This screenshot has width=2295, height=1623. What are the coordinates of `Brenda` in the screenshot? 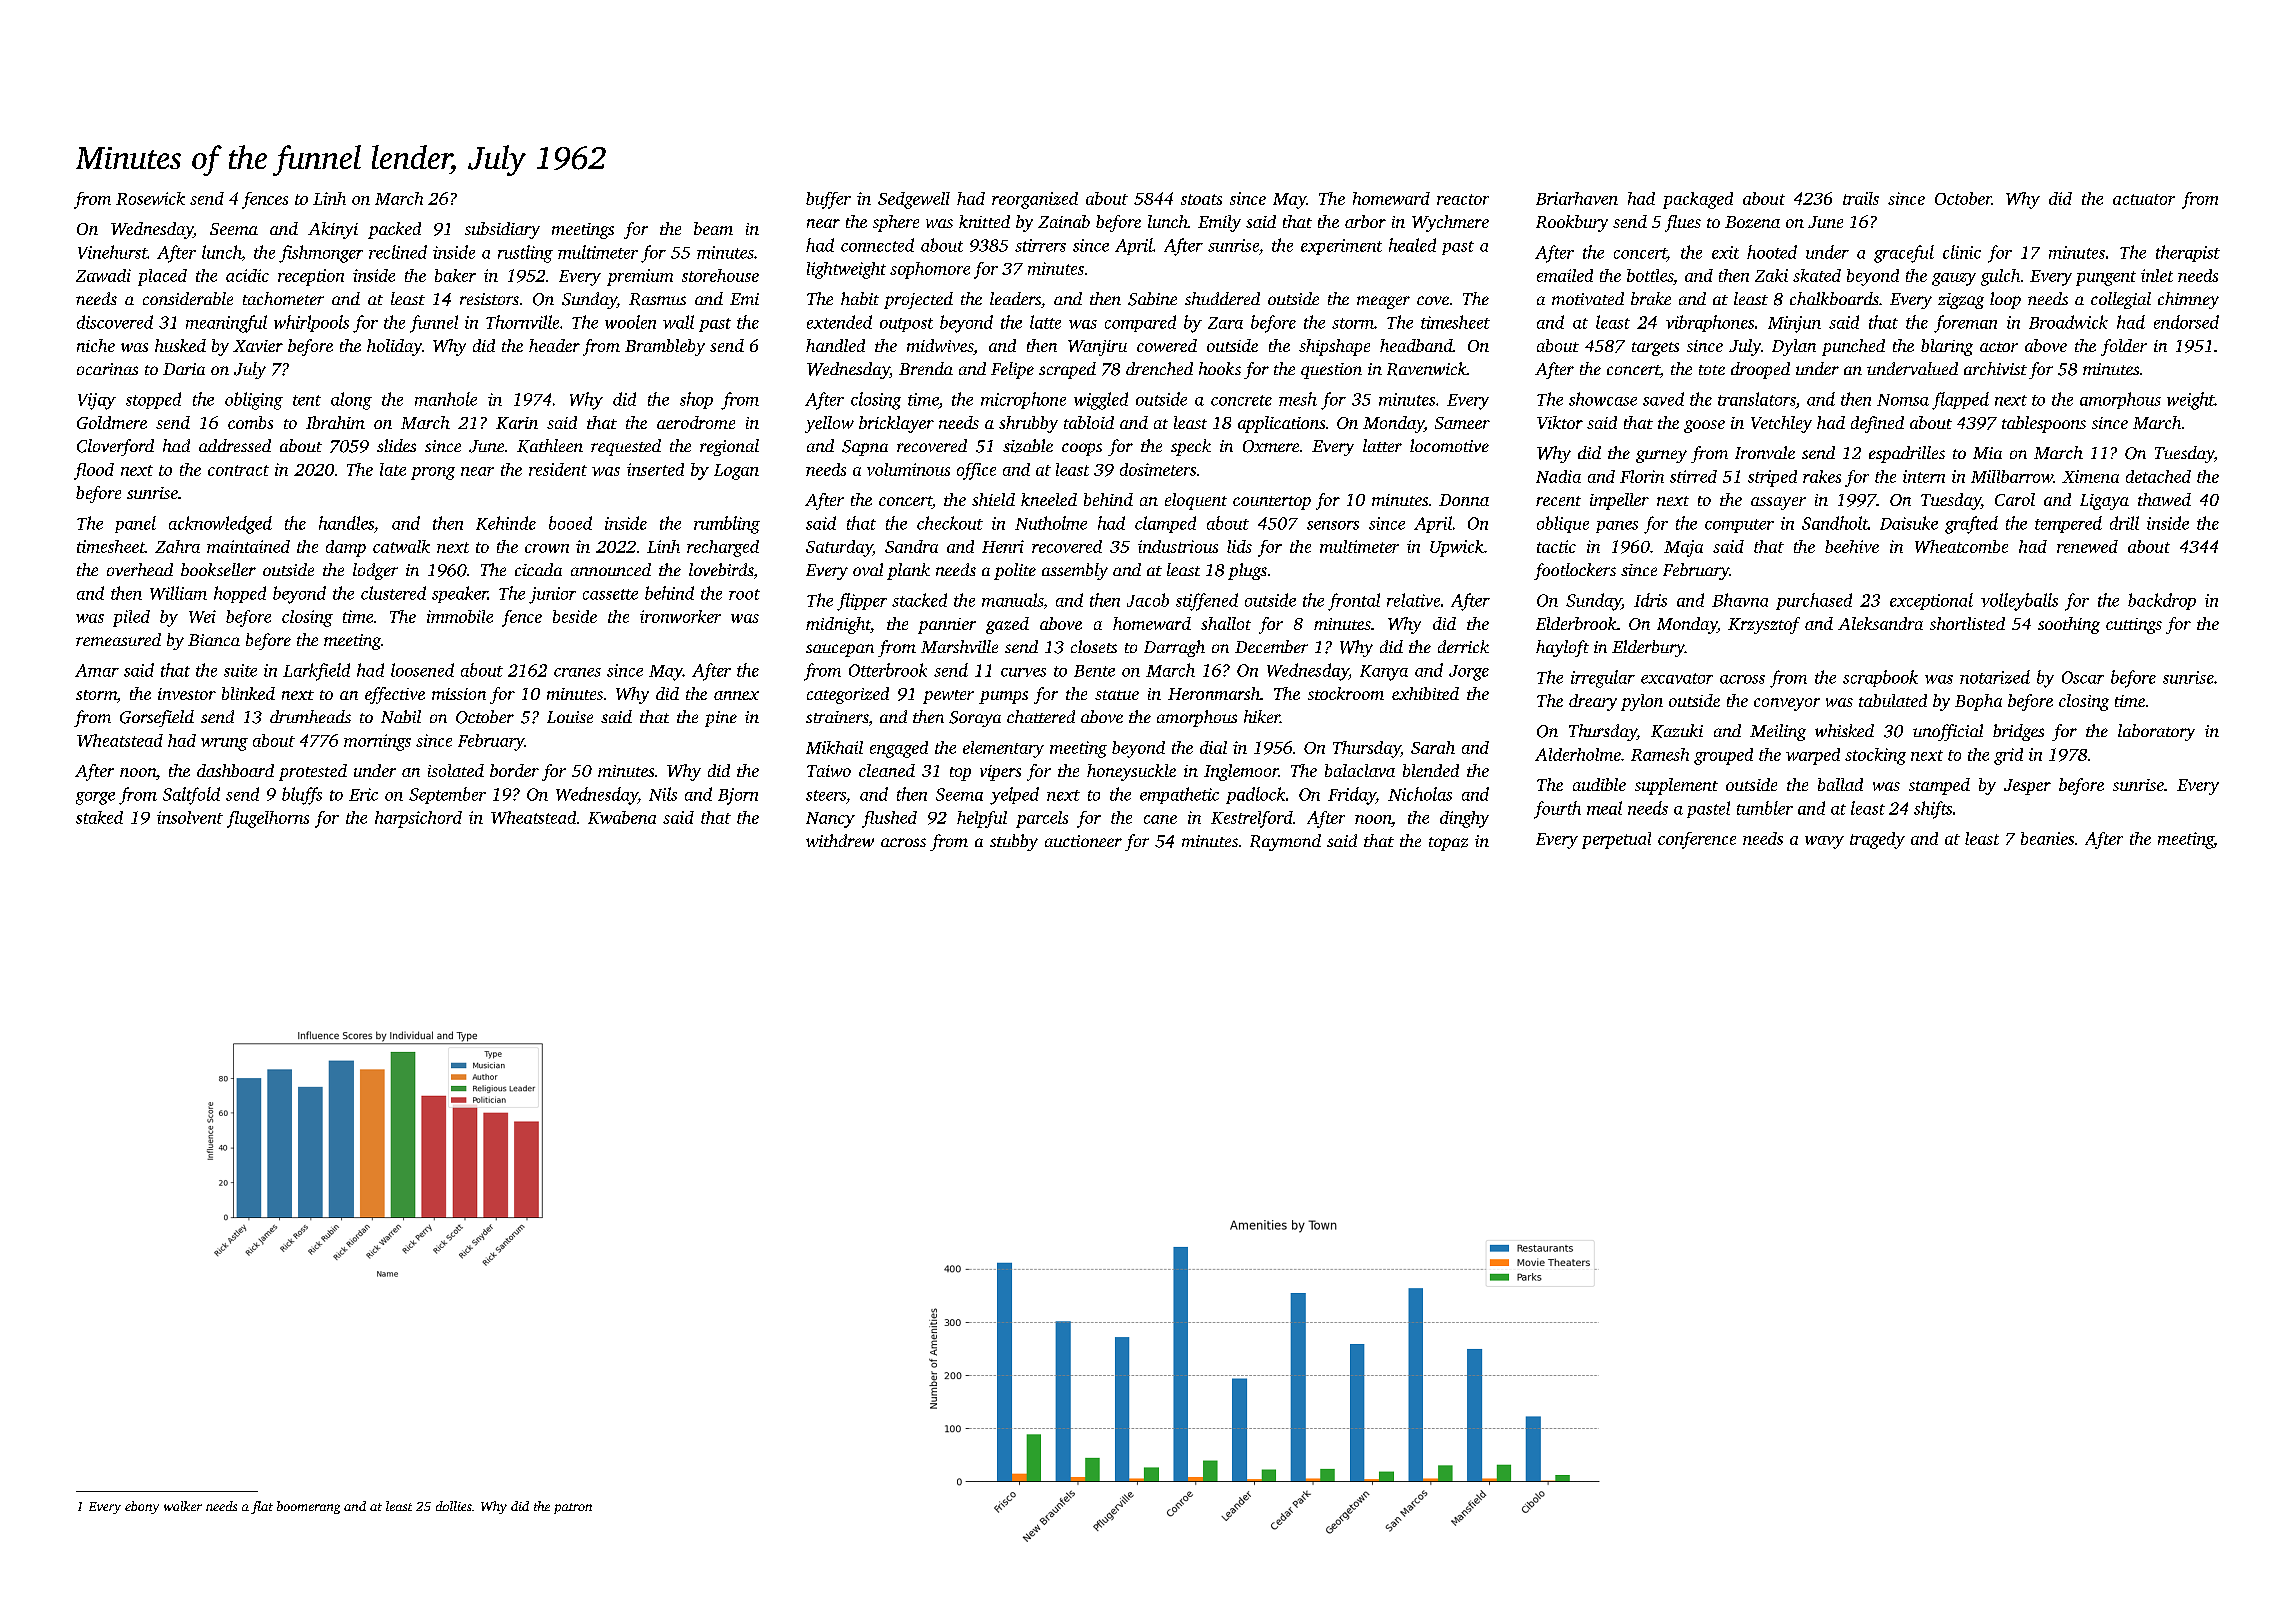 It's located at (926, 368).
